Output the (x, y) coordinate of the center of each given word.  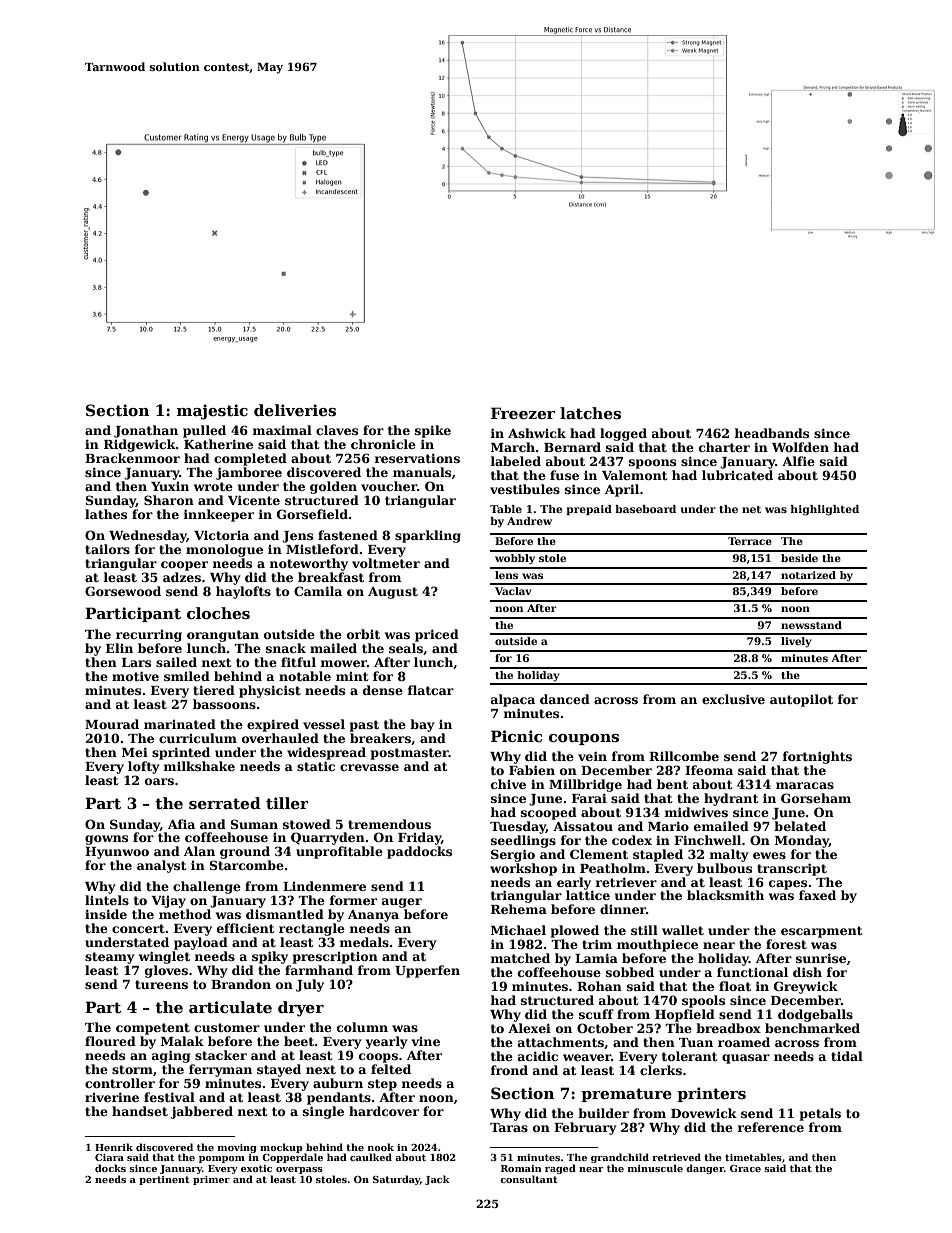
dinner (623, 909)
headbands (772, 433)
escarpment (822, 932)
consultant (528, 1179)
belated (800, 826)
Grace (745, 1168)
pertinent (164, 1180)
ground (245, 852)
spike (433, 431)
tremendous (389, 824)
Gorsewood (123, 591)
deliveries (295, 410)
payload (201, 943)
